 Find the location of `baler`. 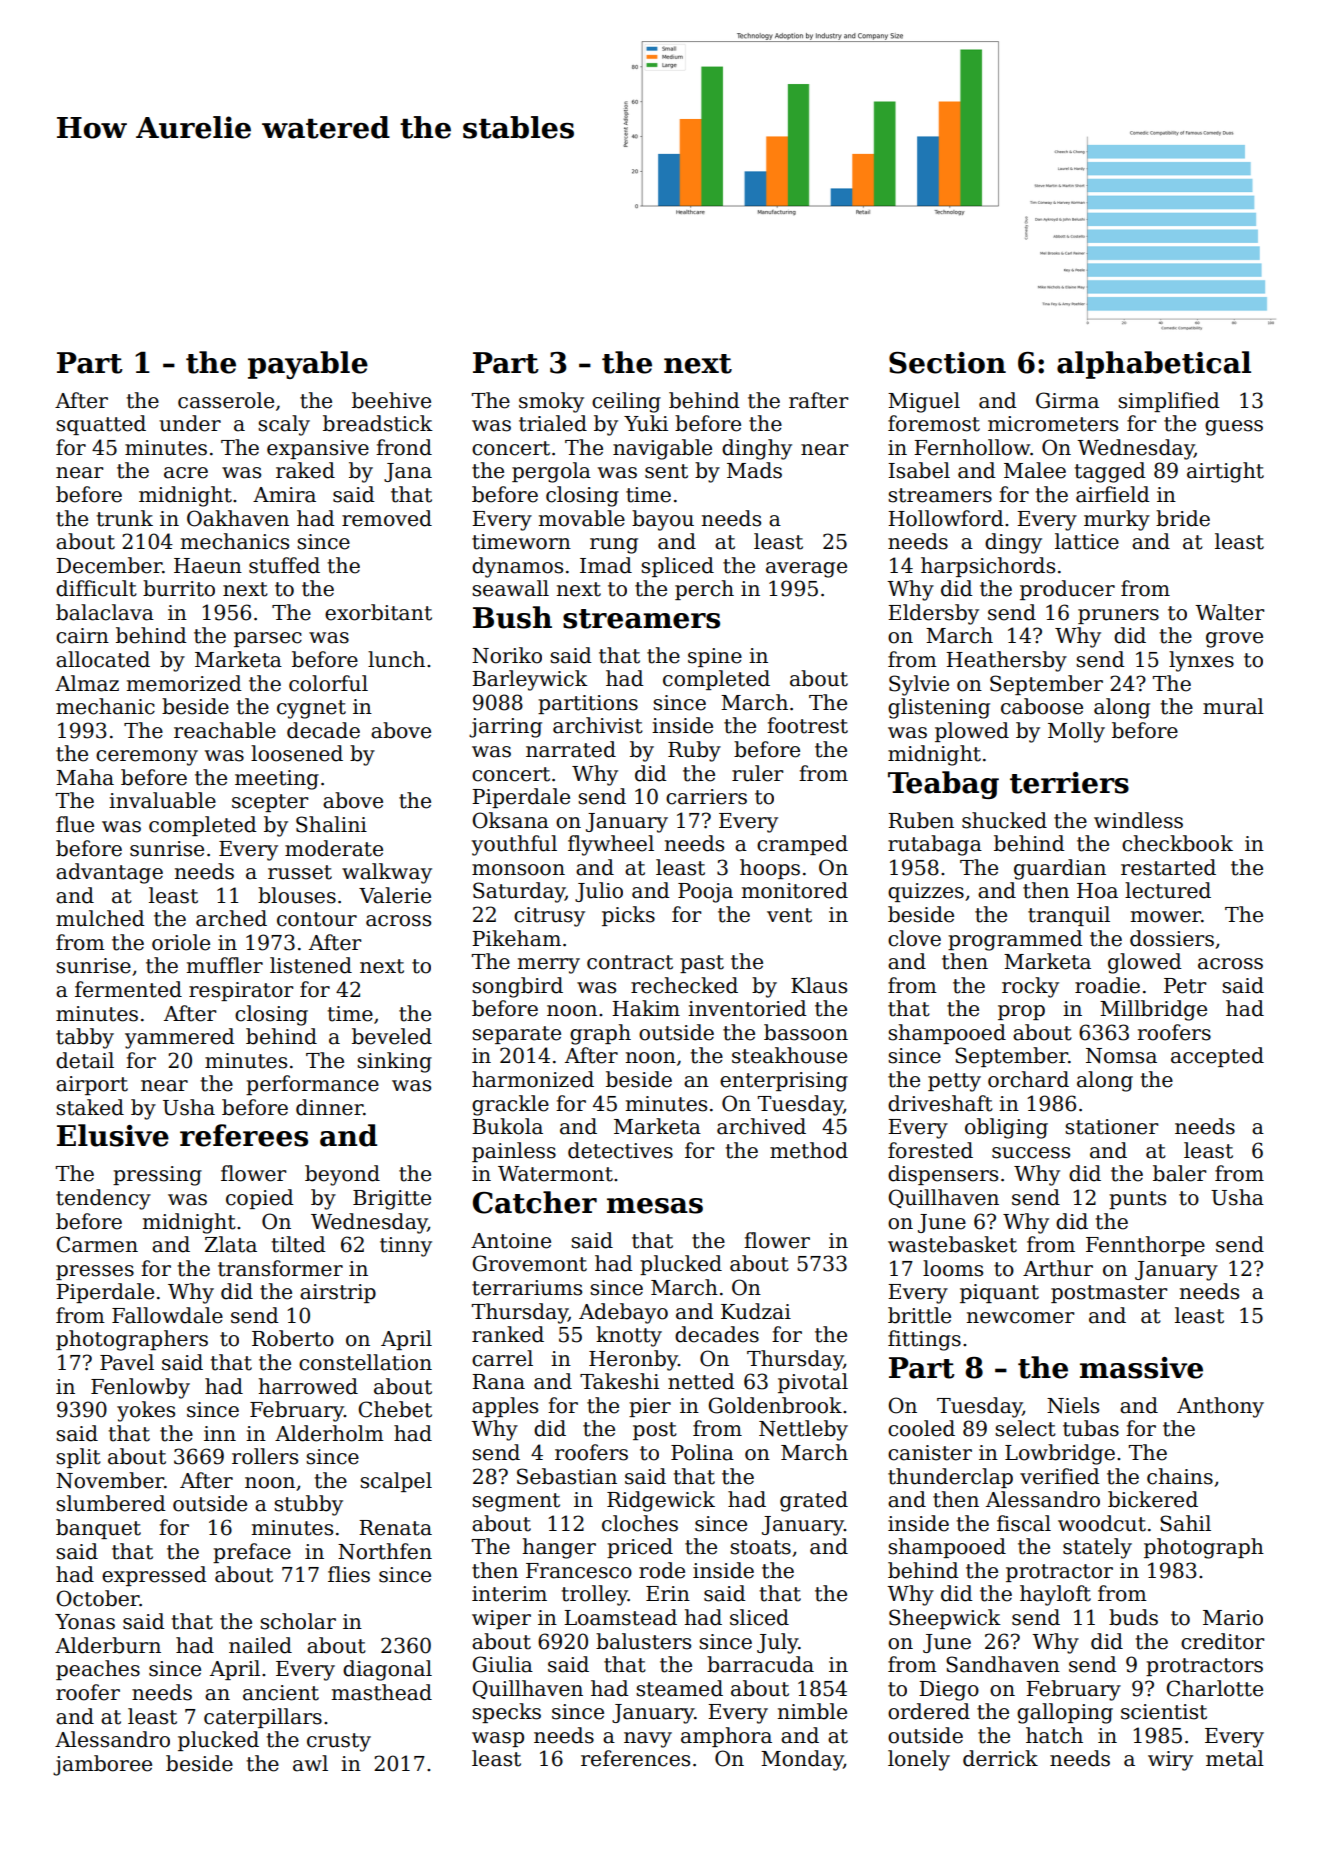

baler is located at coordinates (1179, 1173).
